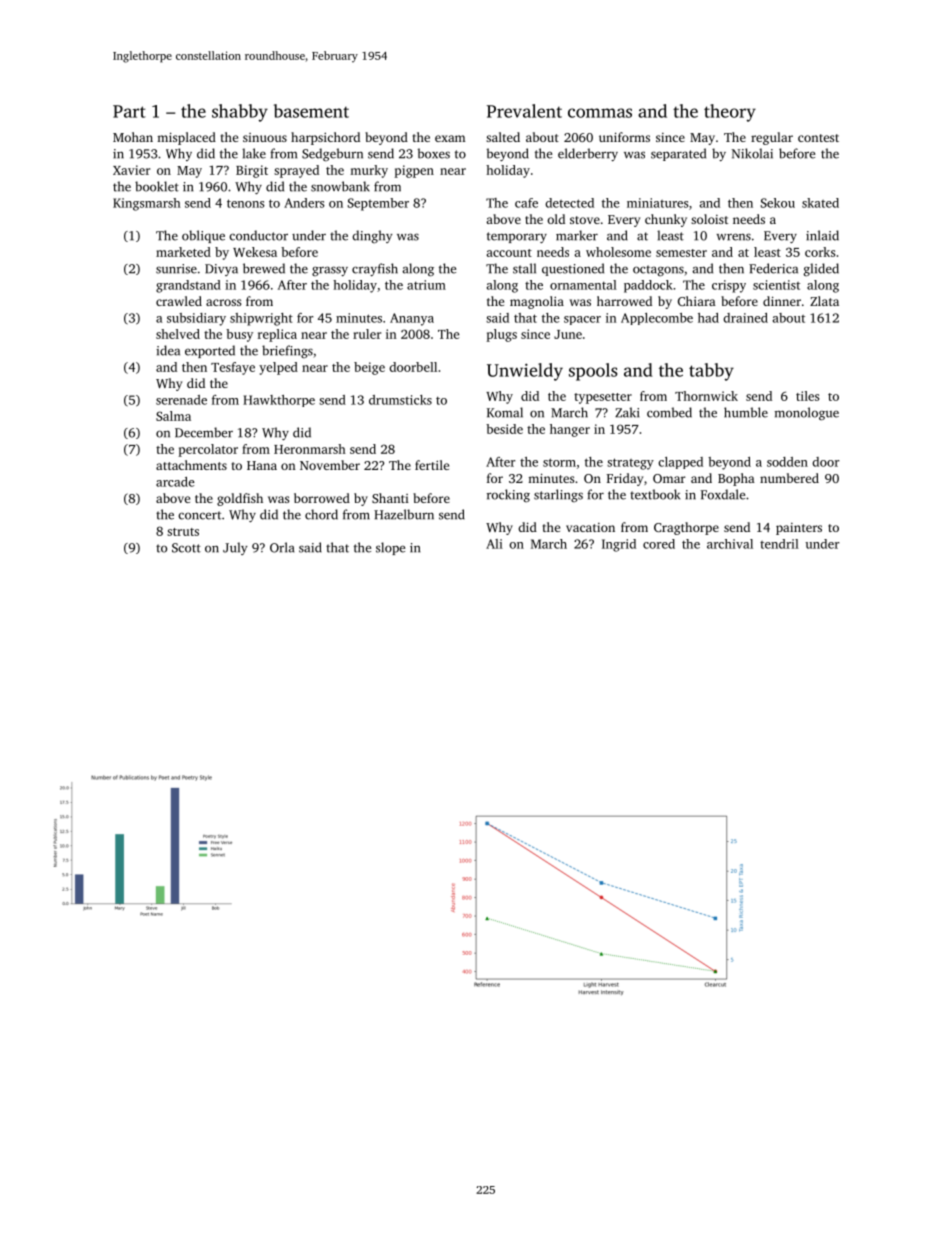  I want to click on attachments, so click(191, 465).
